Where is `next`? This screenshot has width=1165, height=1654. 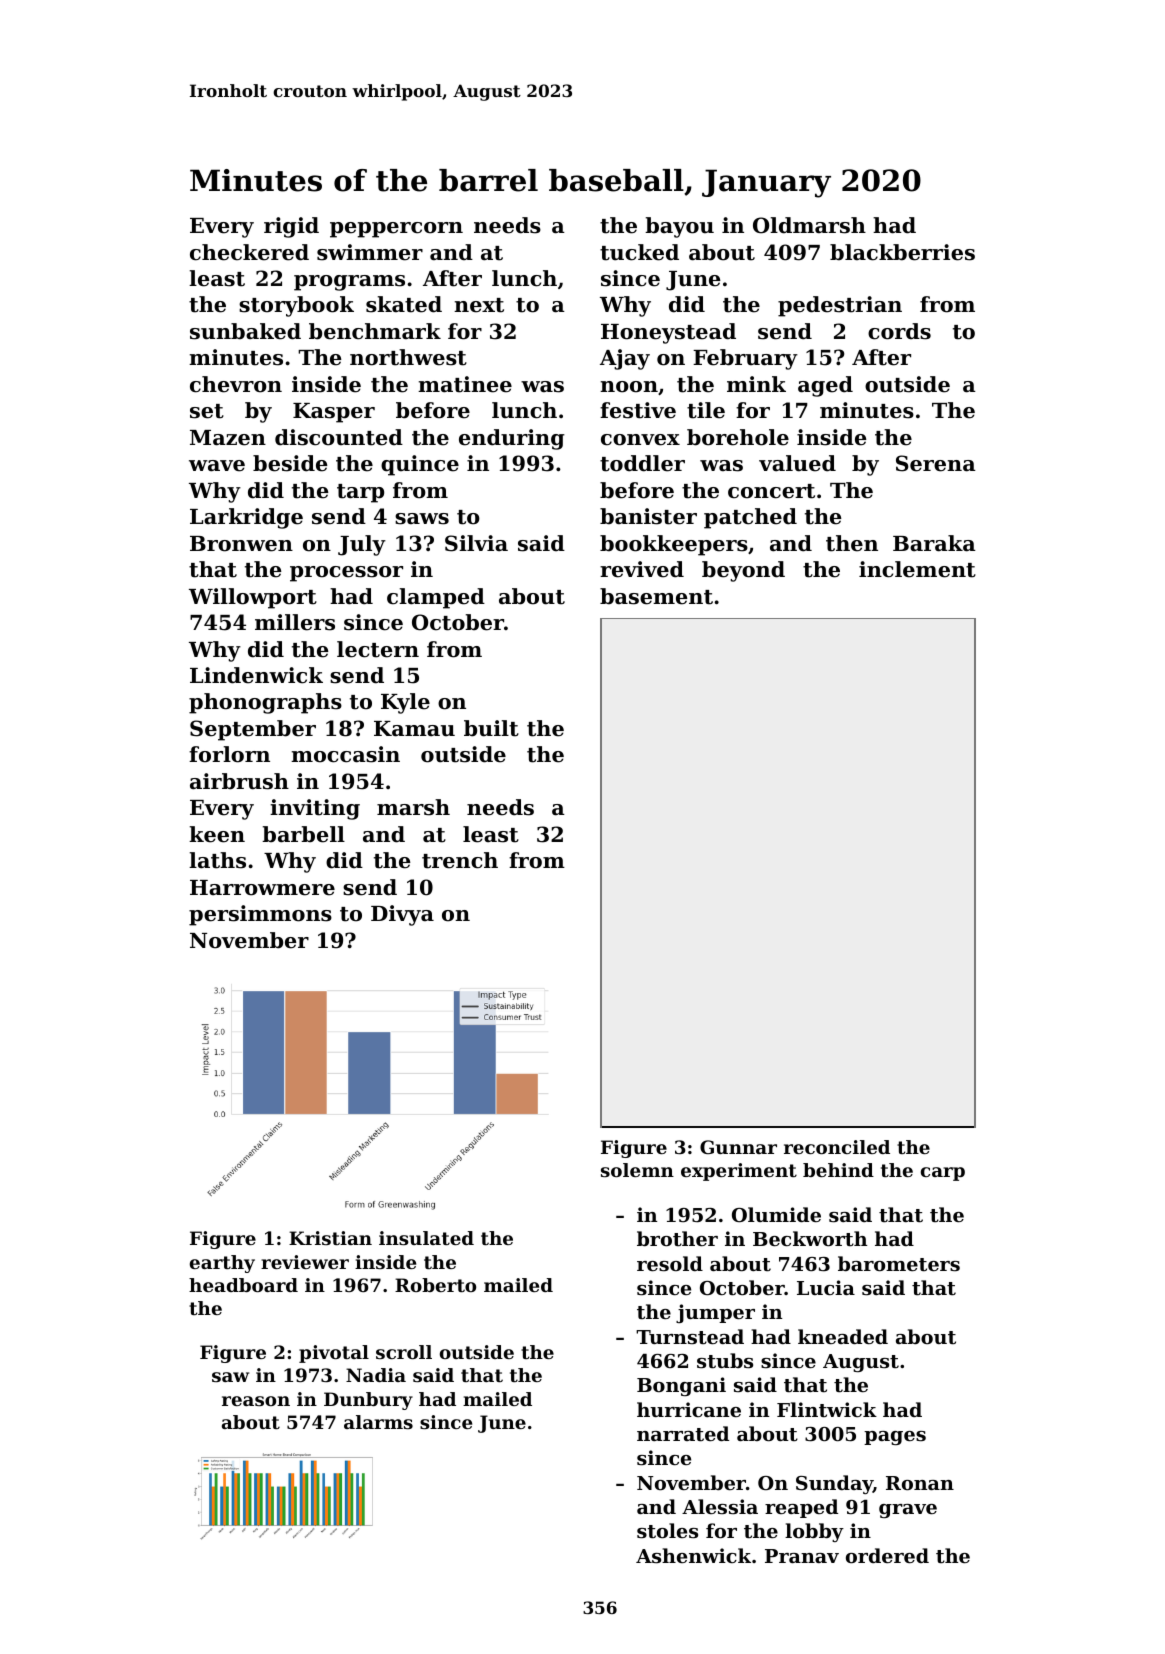
next is located at coordinates (479, 305).
